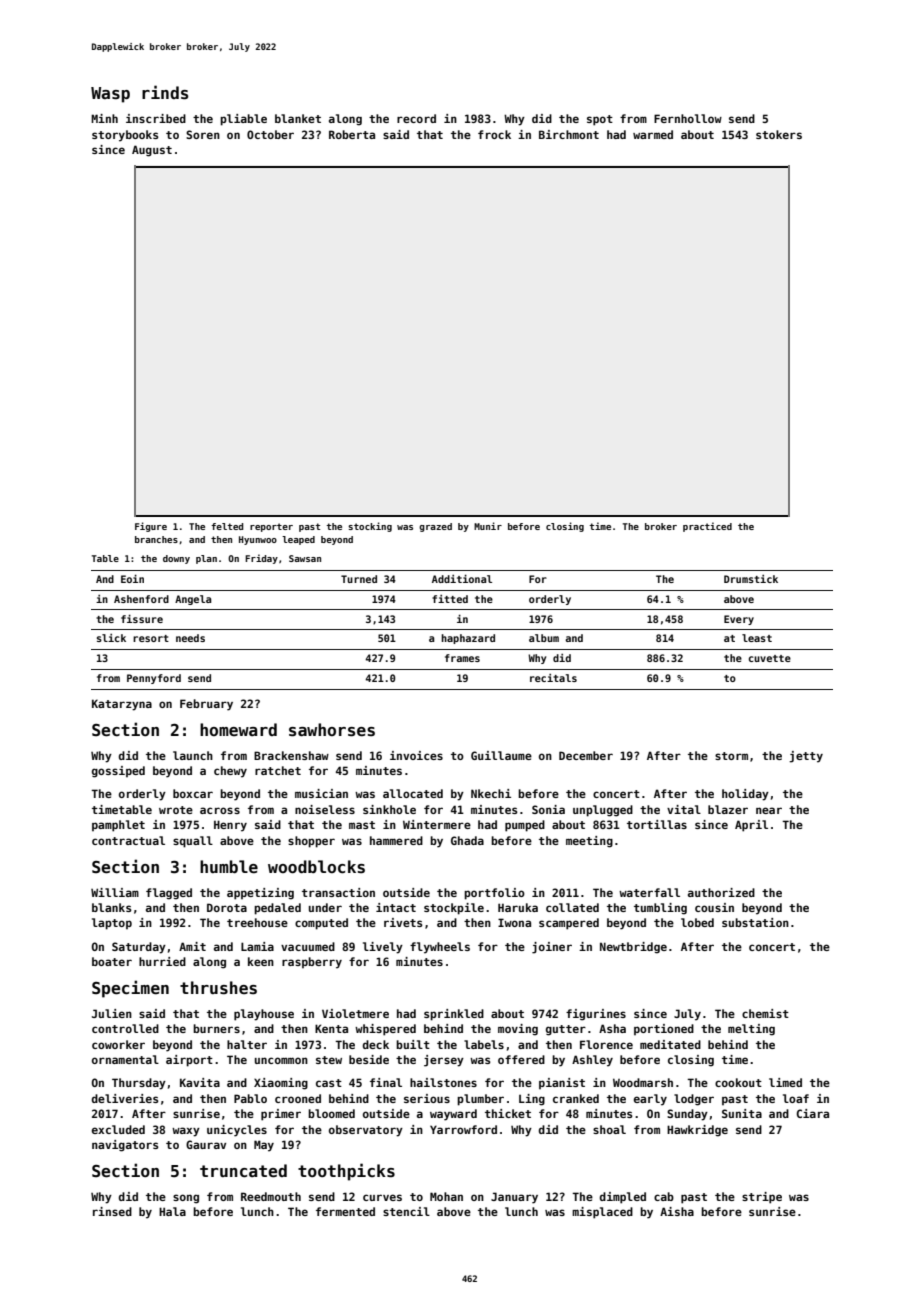  I want to click on January, so click(514, 1198).
